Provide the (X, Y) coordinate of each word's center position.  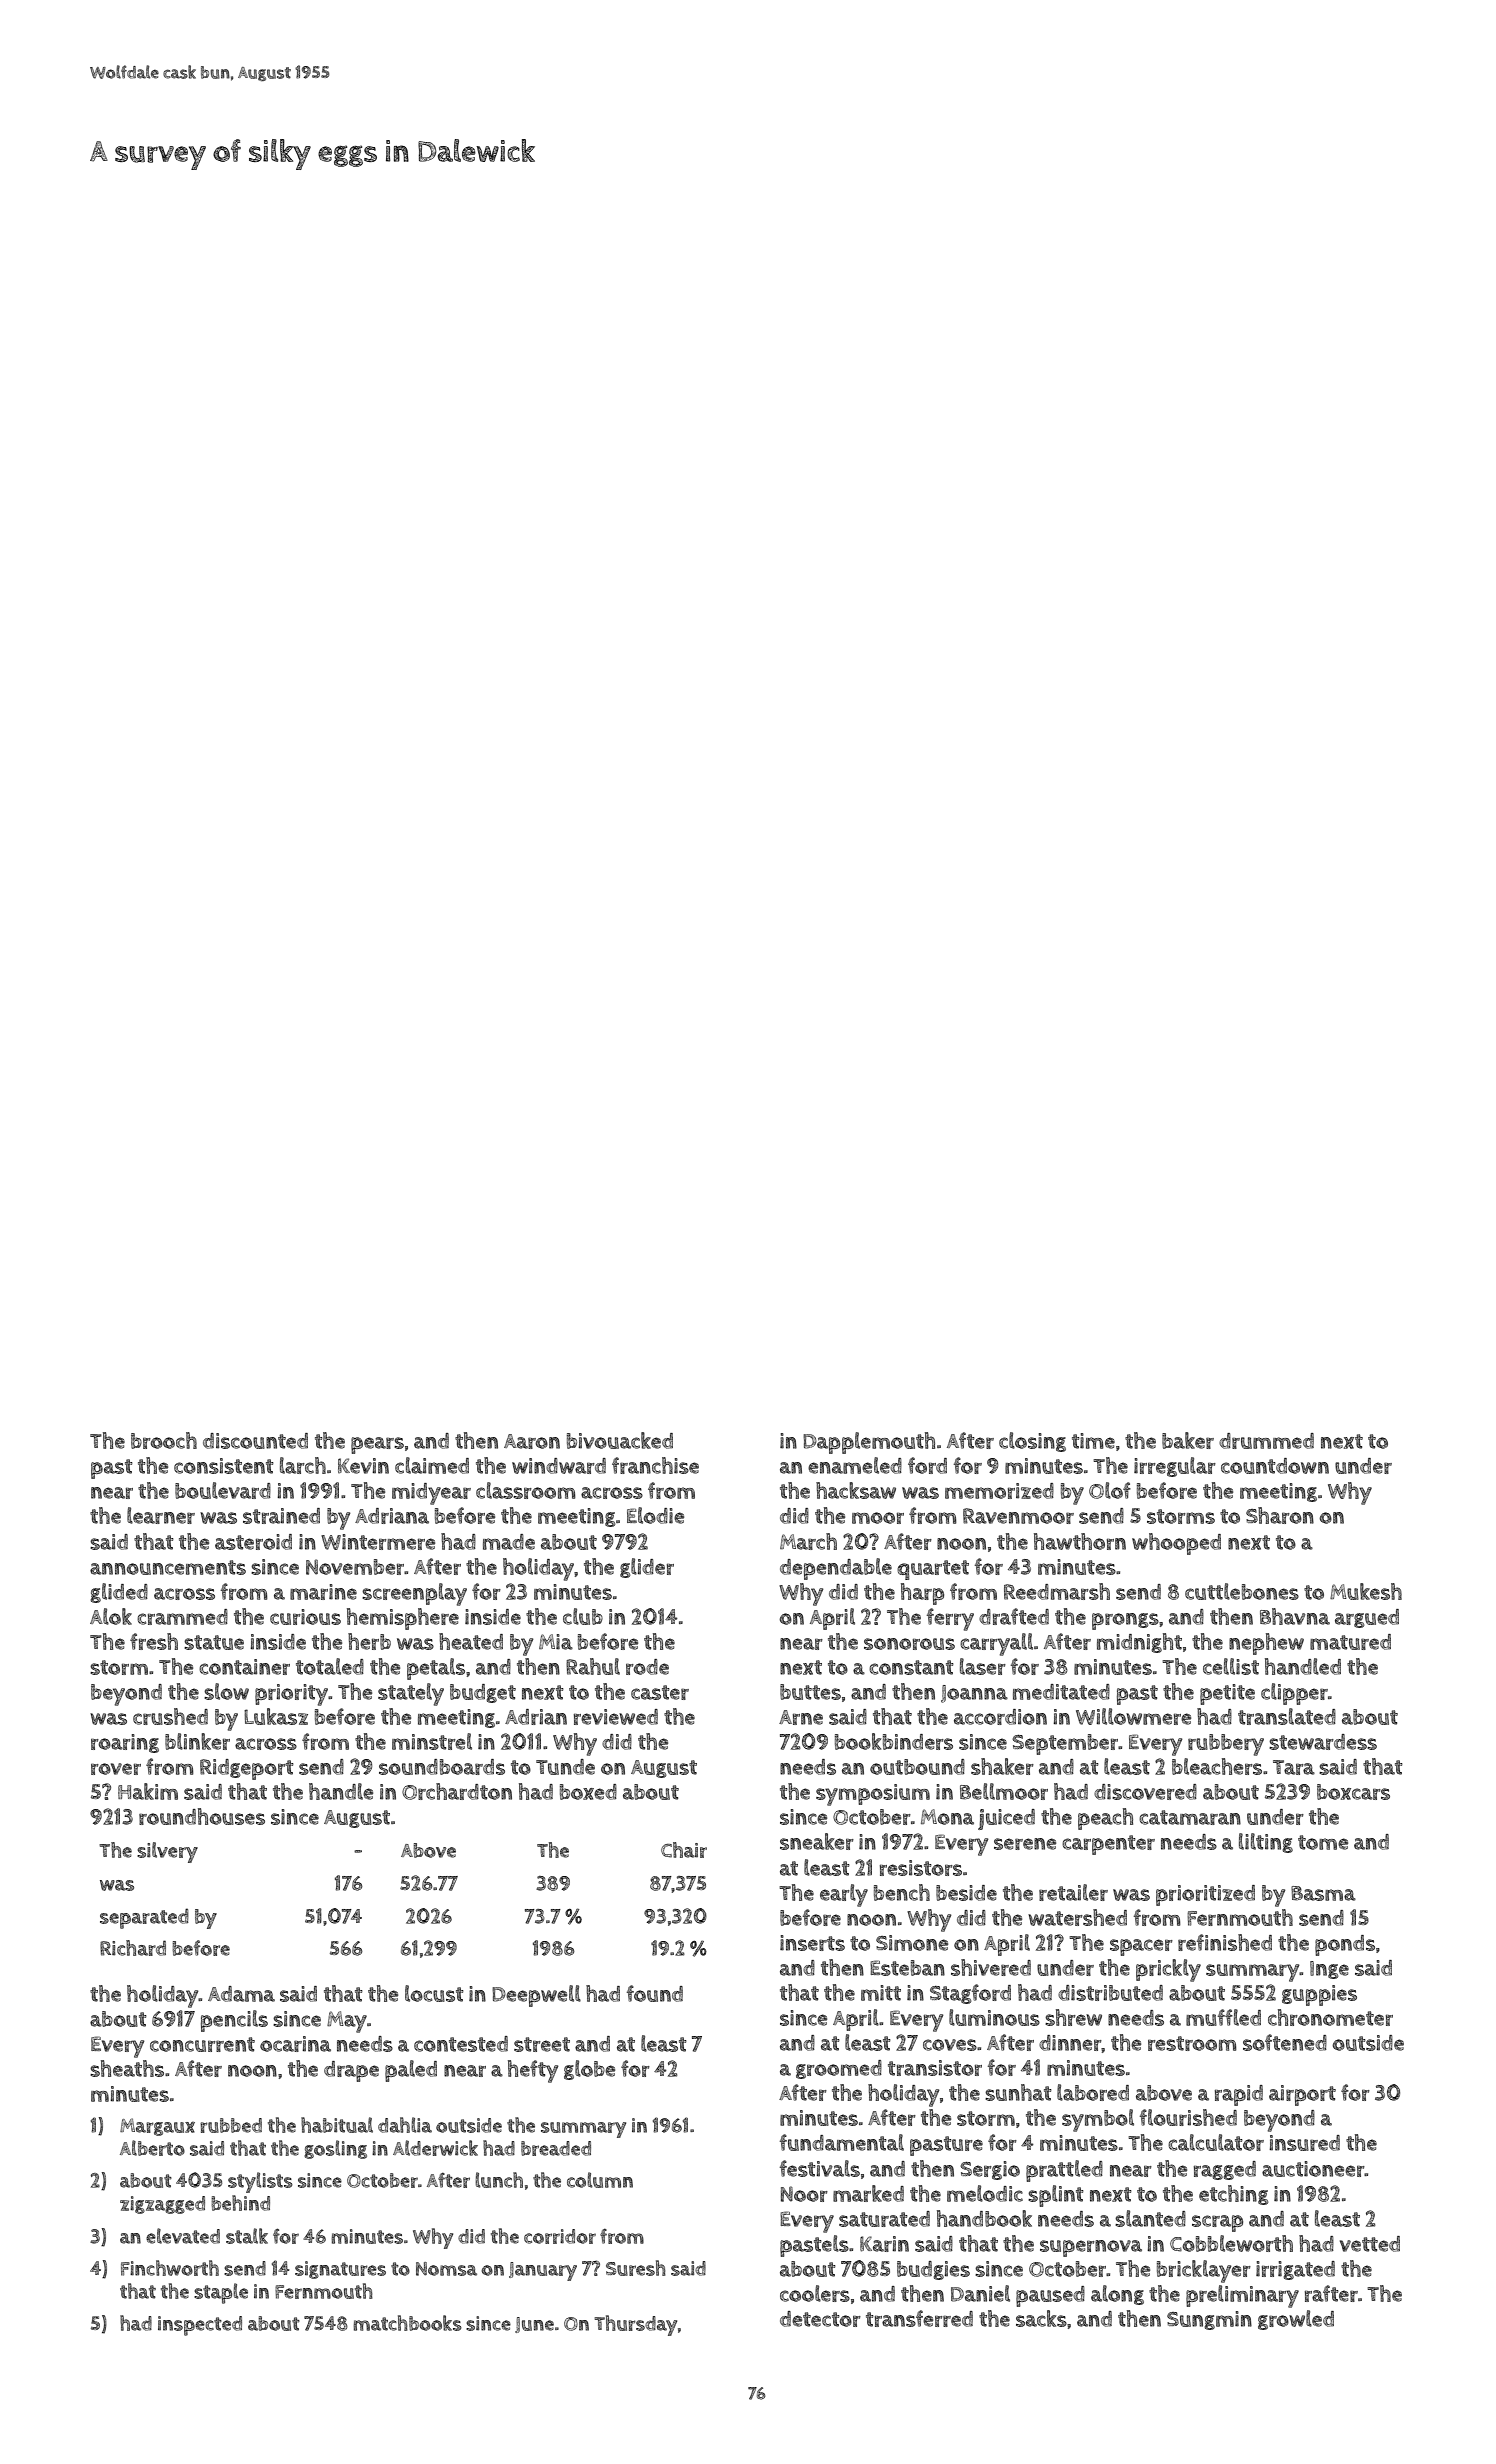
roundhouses (202, 1816)
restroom (1192, 2043)
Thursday (636, 2325)
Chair (684, 1850)
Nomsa (446, 2269)
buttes (810, 1692)
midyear (431, 1494)
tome (1323, 1842)
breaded (556, 2148)
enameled (855, 1465)
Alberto (152, 2148)
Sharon (1280, 1515)
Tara (1294, 1767)
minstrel (432, 1741)
